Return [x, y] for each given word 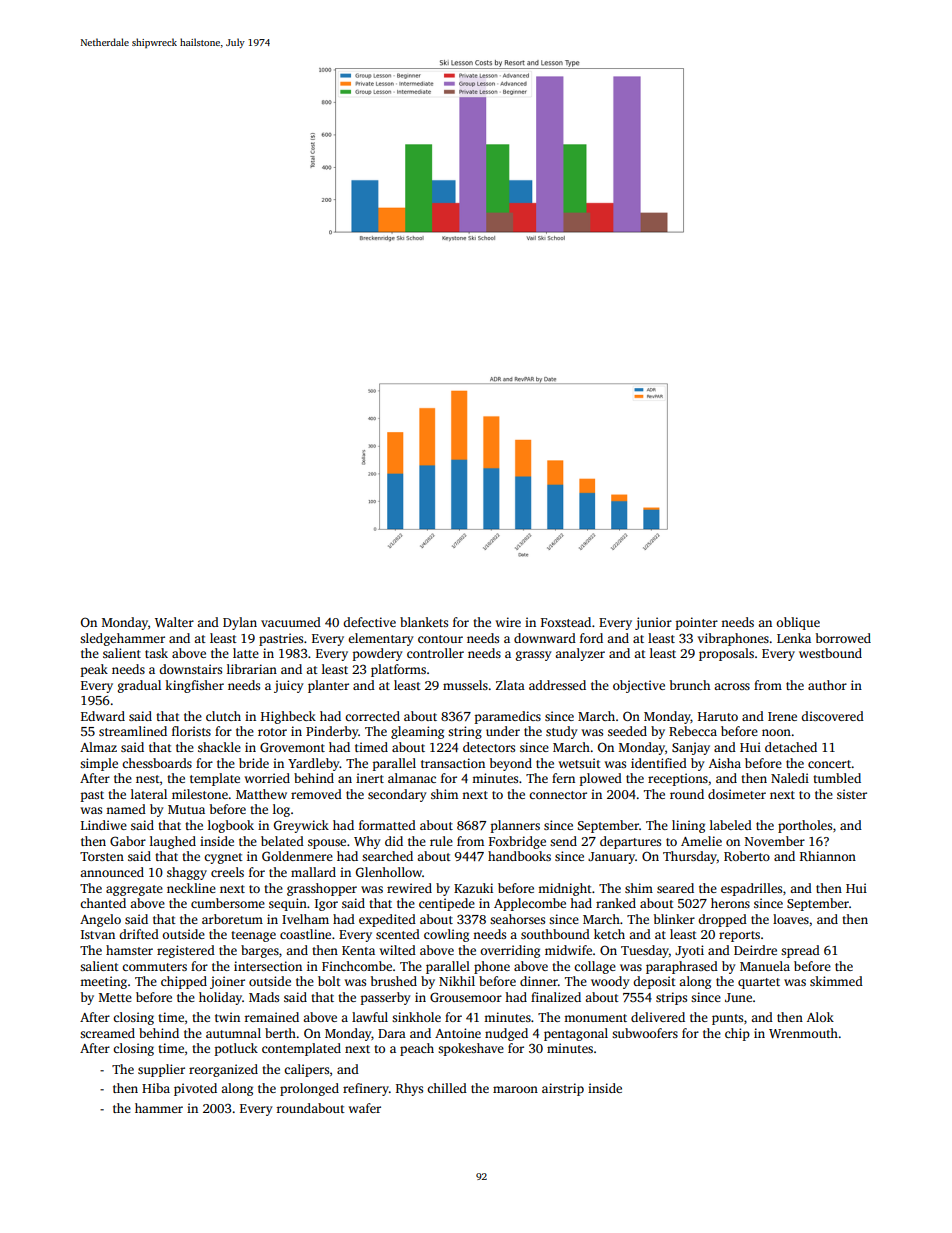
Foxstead [566, 622]
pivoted [195, 1089]
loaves [791, 919]
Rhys [409, 1089]
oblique [798, 623]
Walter [174, 622]
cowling [446, 935]
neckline [191, 888]
